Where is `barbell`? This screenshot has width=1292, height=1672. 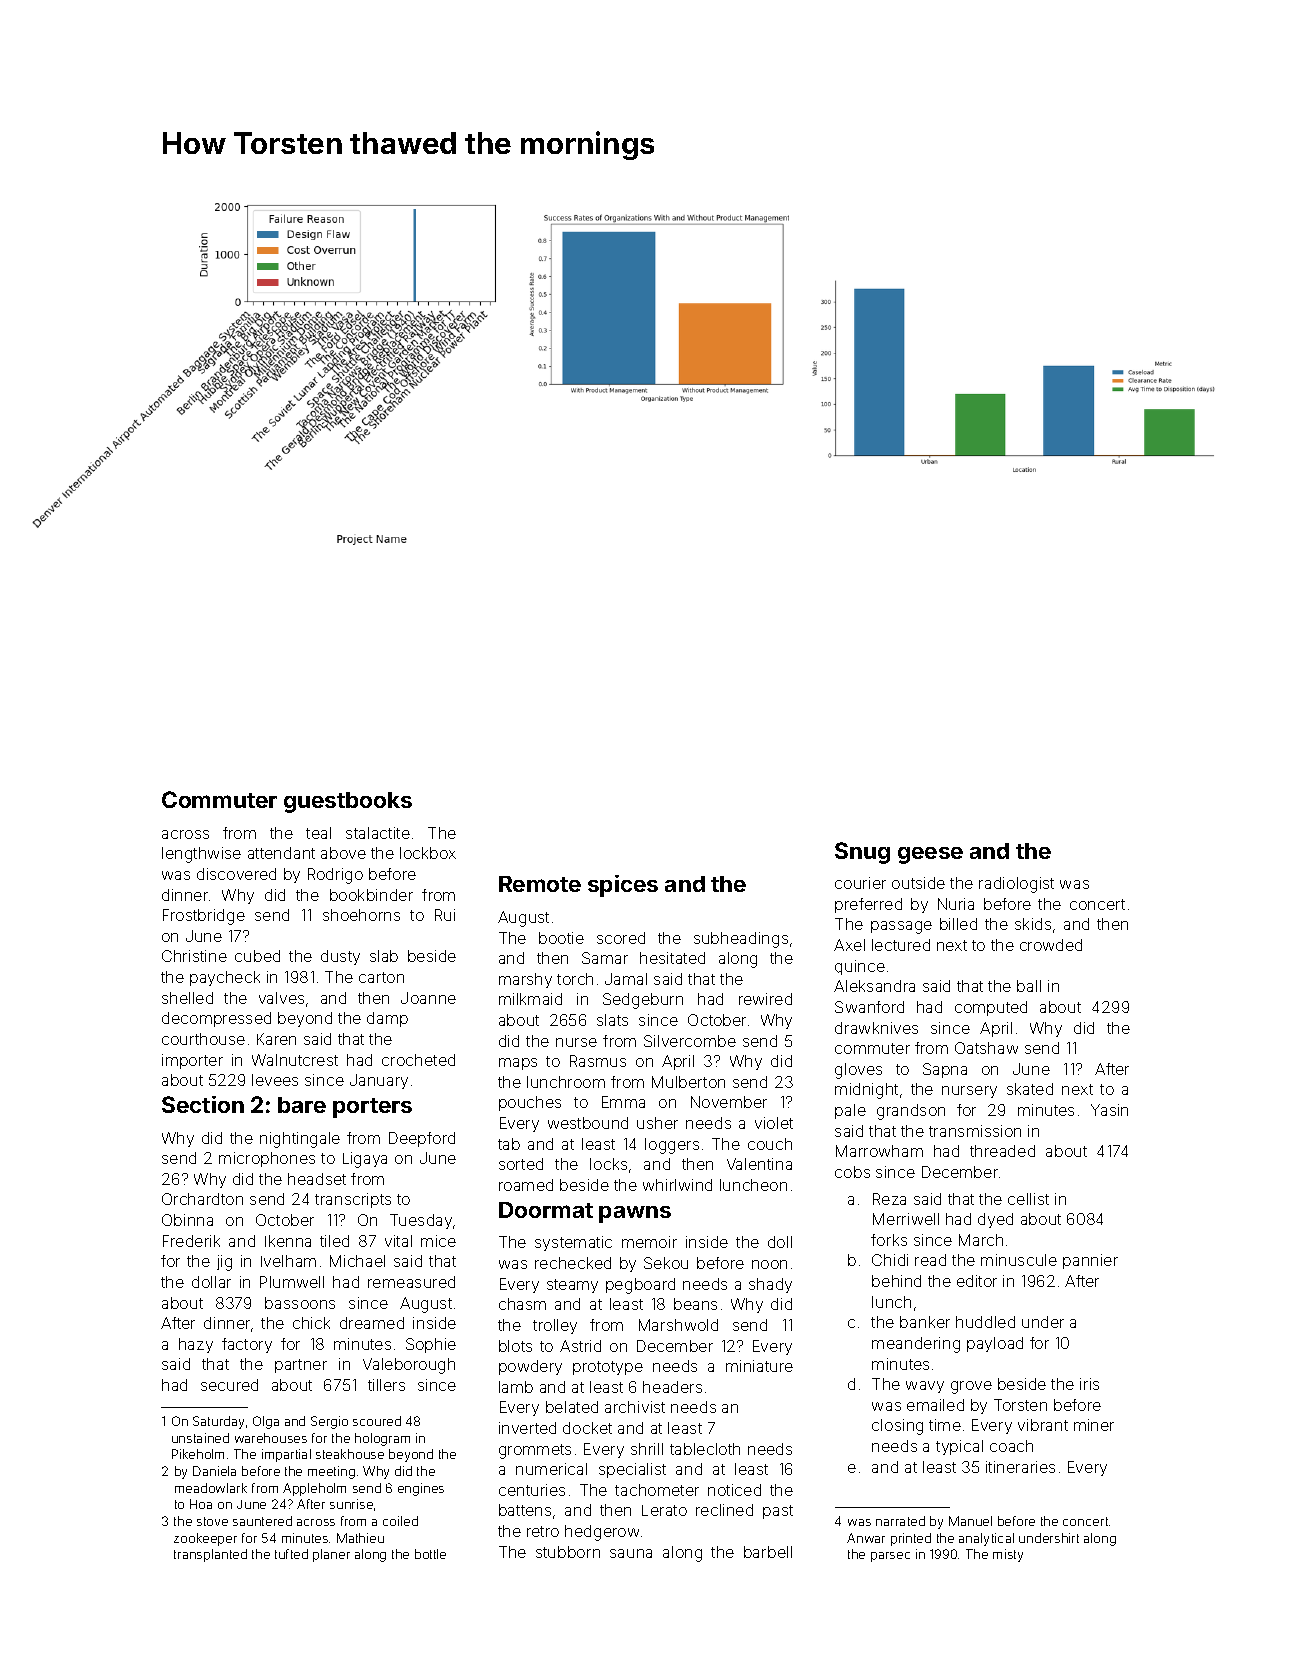
barbell is located at coordinates (768, 1552).
